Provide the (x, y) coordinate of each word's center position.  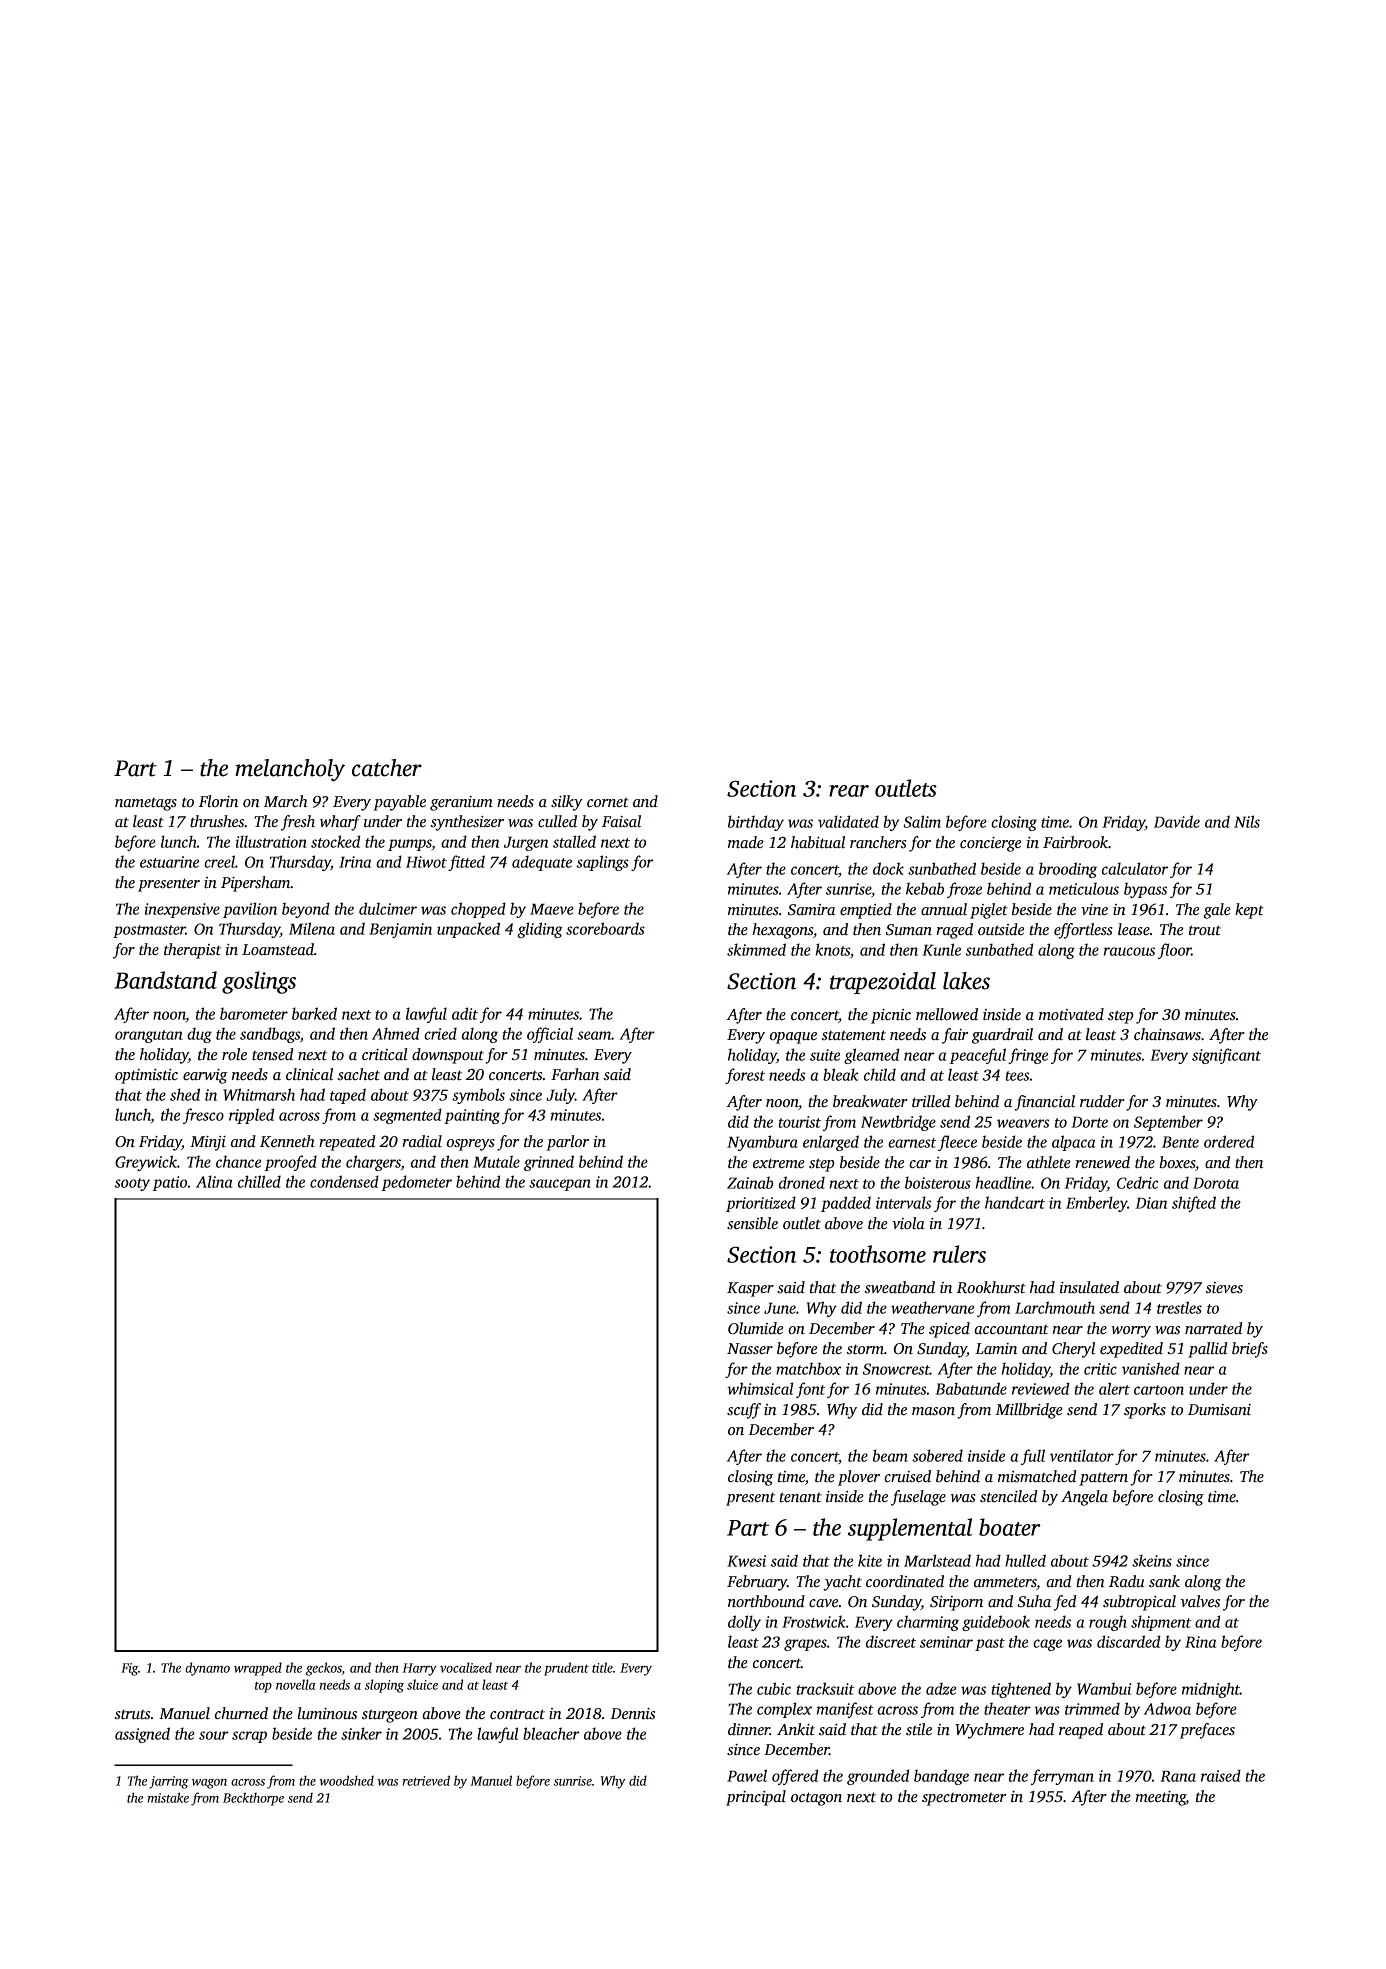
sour (213, 1735)
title (602, 1667)
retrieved (426, 1780)
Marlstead (937, 1560)
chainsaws (1167, 1034)
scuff (744, 1411)
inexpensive (182, 910)
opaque (793, 1038)
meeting (1160, 1798)
